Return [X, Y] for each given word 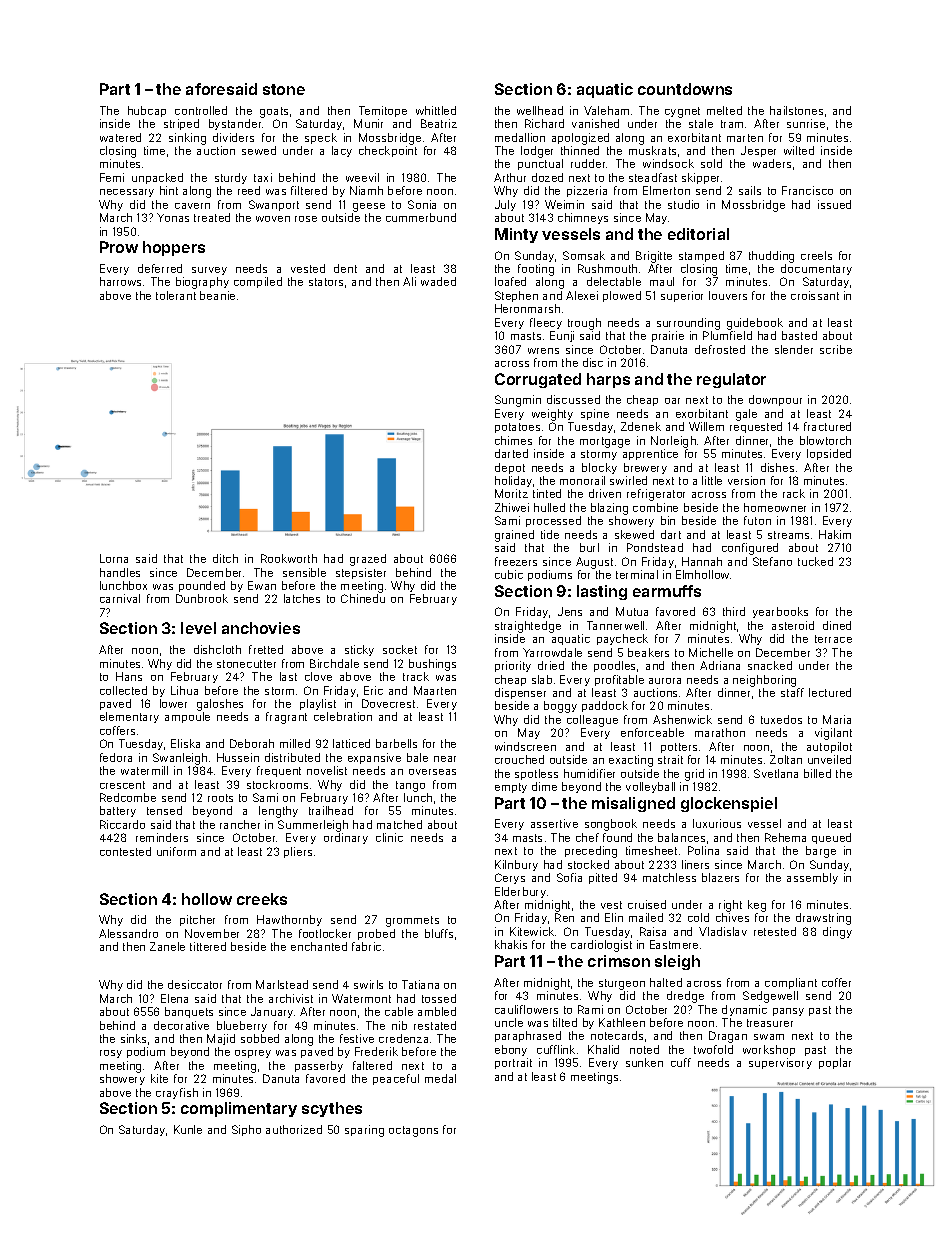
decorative [181, 1025]
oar [672, 401]
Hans [129, 676]
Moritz [511, 493]
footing [536, 270]
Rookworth [289, 558]
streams [788, 535]
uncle [509, 1022]
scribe [836, 349]
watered [120, 137]
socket [400, 649]
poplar [835, 1063]
